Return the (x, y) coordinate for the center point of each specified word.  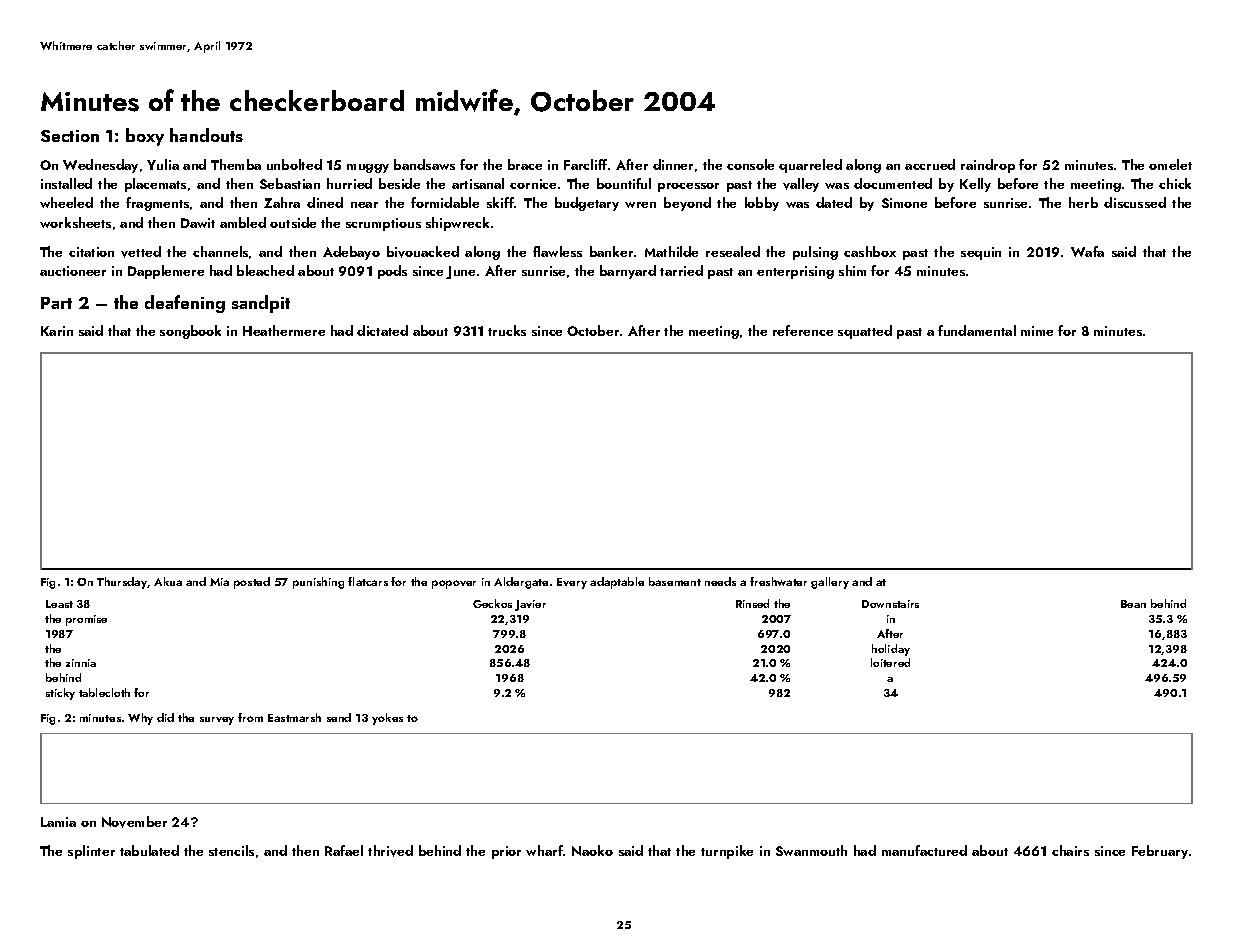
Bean (1133, 604)
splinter (91, 852)
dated (834, 202)
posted (252, 583)
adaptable (617, 583)
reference (803, 330)
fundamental (977, 330)
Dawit (198, 223)
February (1160, 852)
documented (893, 183)
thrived (390, 851)
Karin (57, 331)
